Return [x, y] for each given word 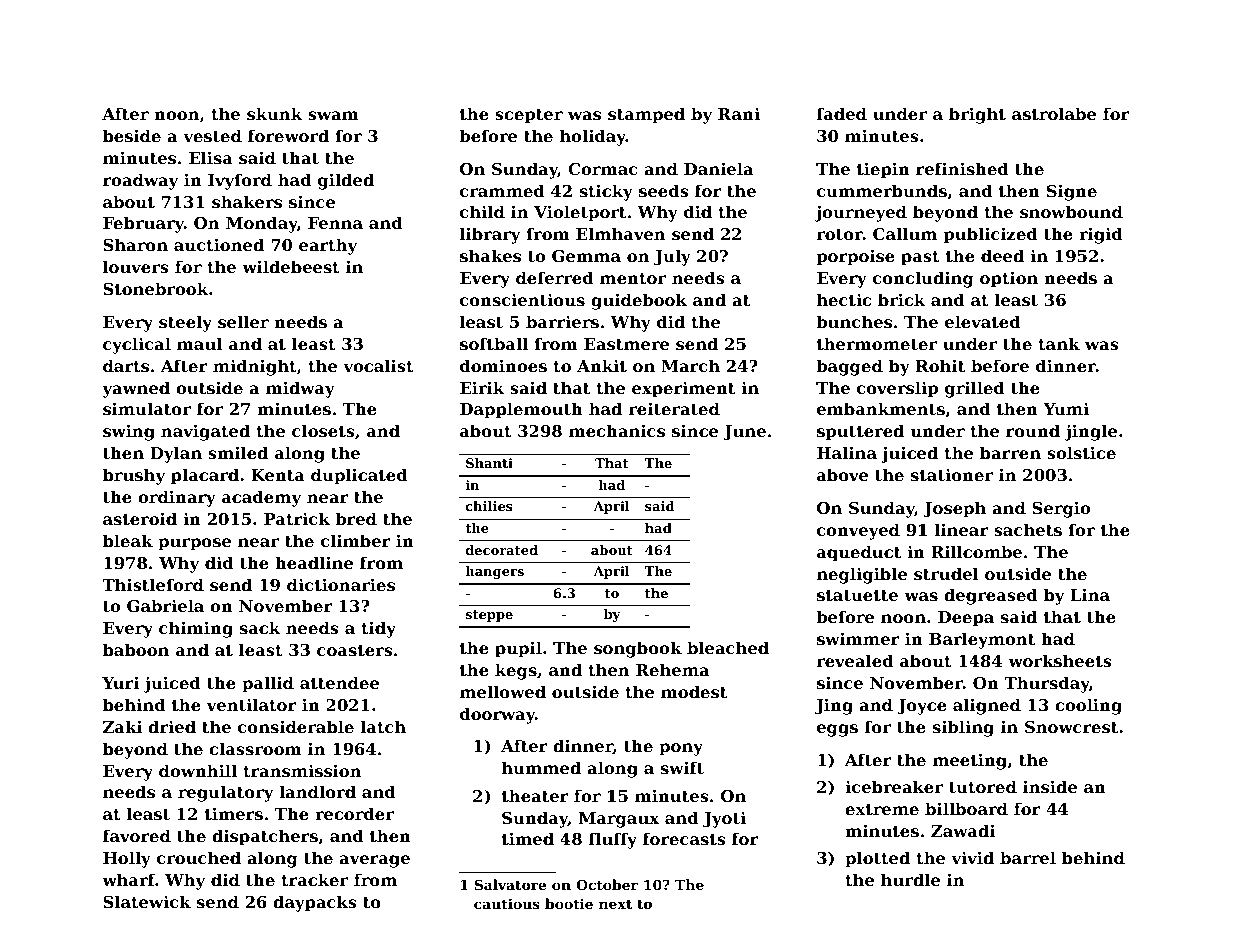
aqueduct [859, 553]
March [690, 365]
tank [1059, 343]
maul [199, 343]
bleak [128, 540]
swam [333, 115]
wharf [128, 879]
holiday [593, 137]
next [615, 904]
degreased [991, 596]
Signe [1072, 192]
